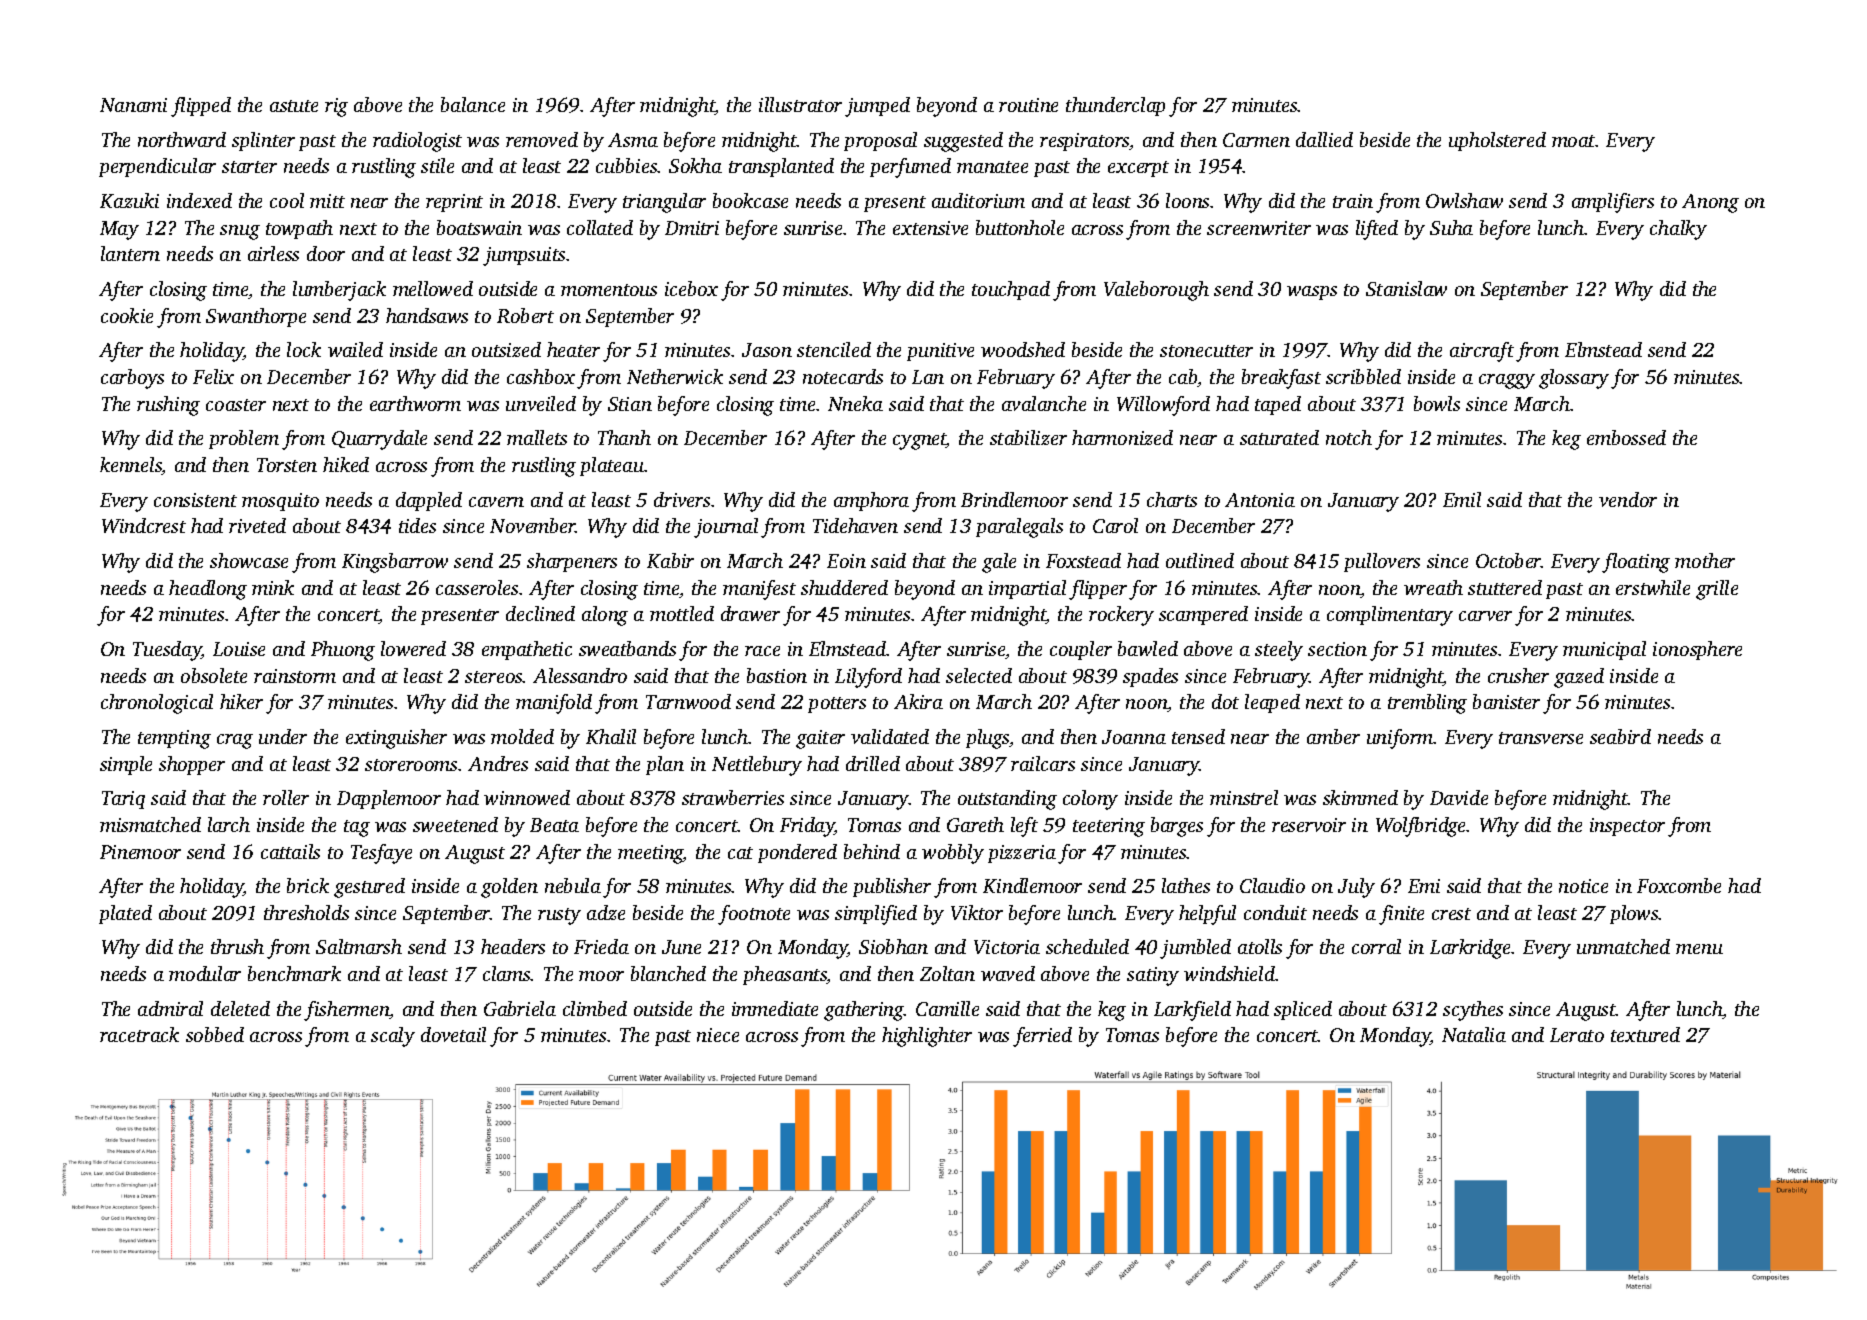 The width and height of the screenshot is (1867, 1320). I want to click on cool, so click(287, 200).
